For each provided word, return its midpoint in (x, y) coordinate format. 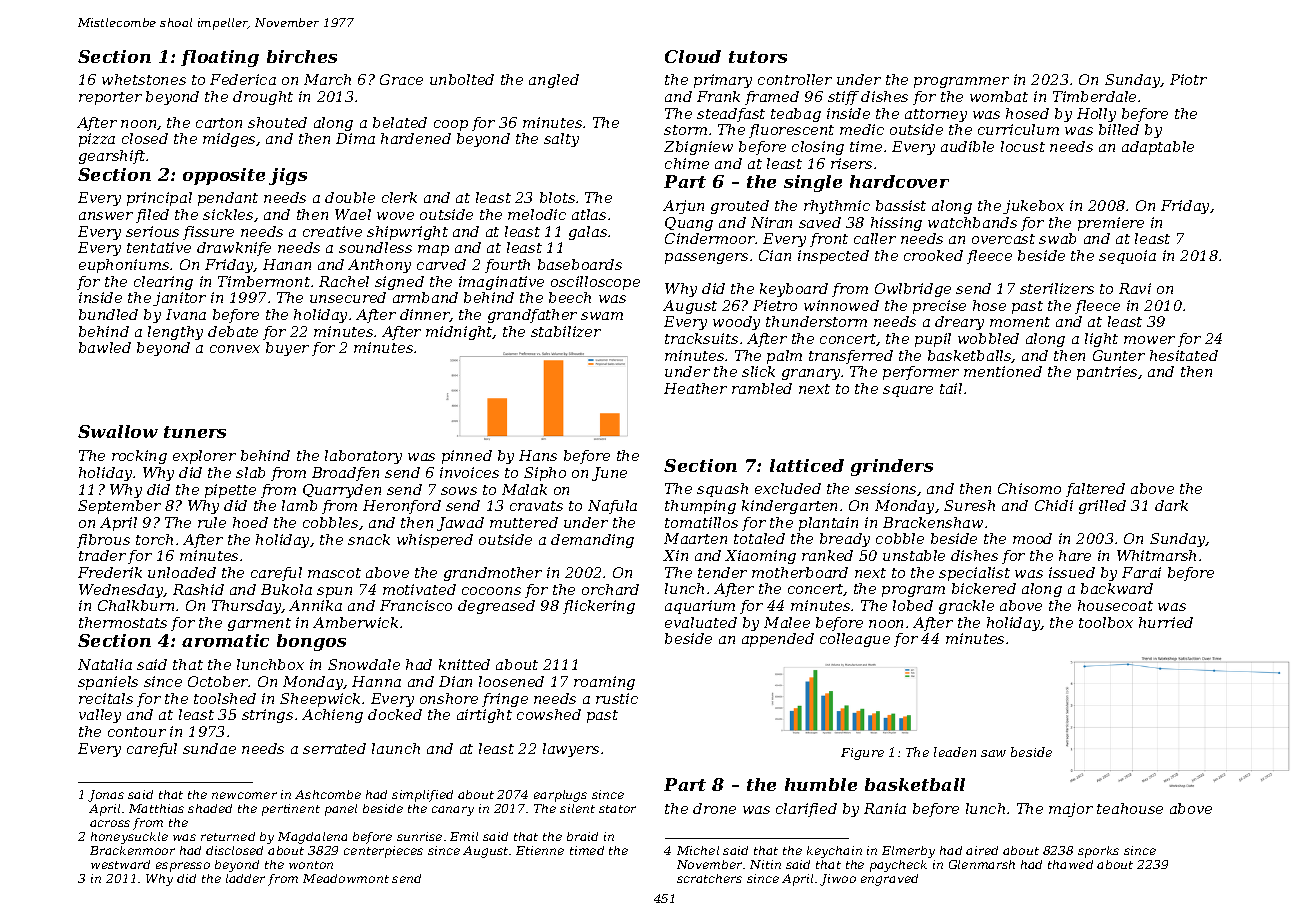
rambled (762, 388)
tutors (758, 57)
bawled (105, 347)
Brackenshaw (933, 522)
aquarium (700, 607)
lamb (299, 505)
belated (400, 122)
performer (921, 373)
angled (554, 81)
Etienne (540, 850)
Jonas (106, 796)
